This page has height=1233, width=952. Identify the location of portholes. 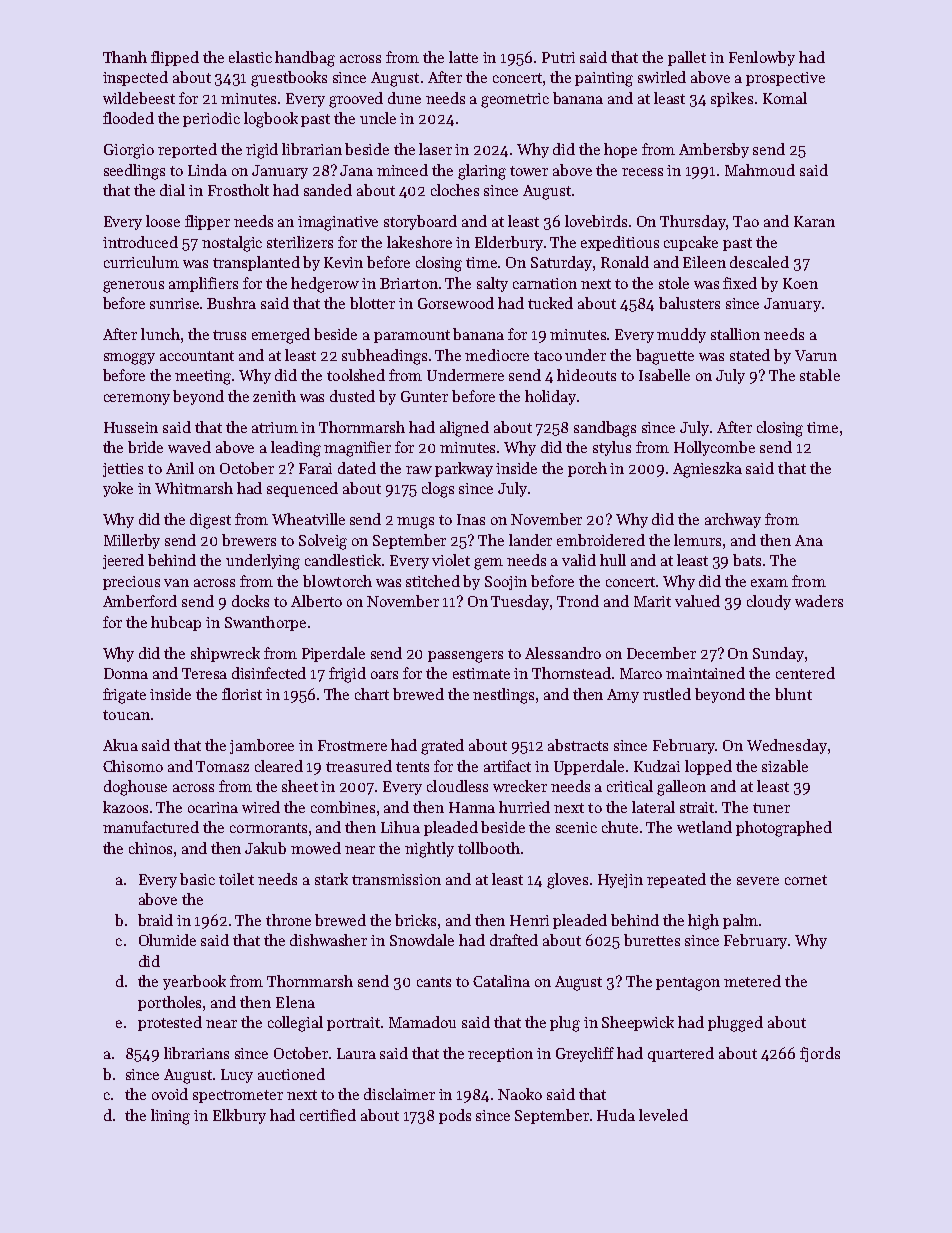
(169, 1003).
